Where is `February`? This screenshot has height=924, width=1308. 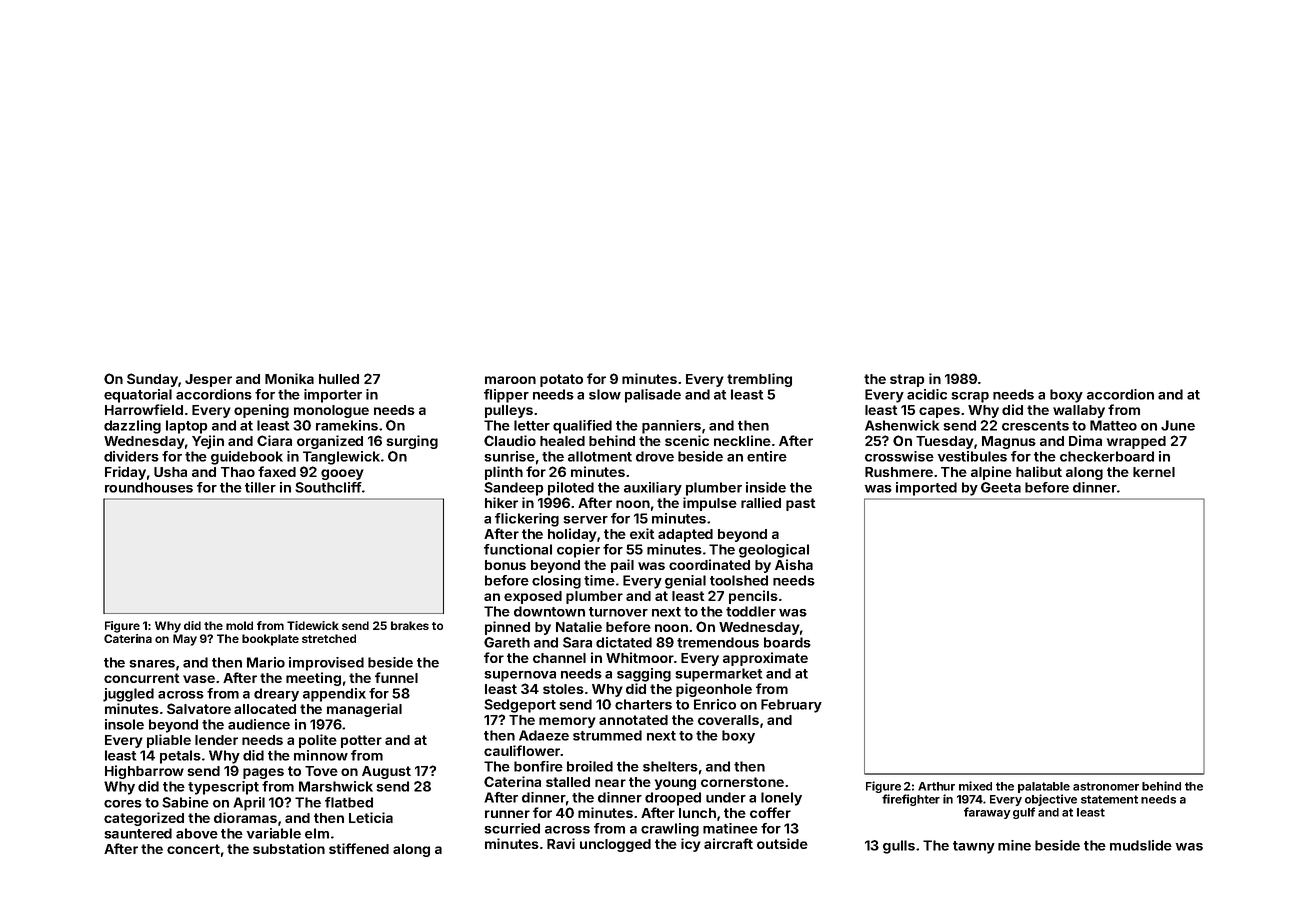
February is located at coordinates (791, 706).
